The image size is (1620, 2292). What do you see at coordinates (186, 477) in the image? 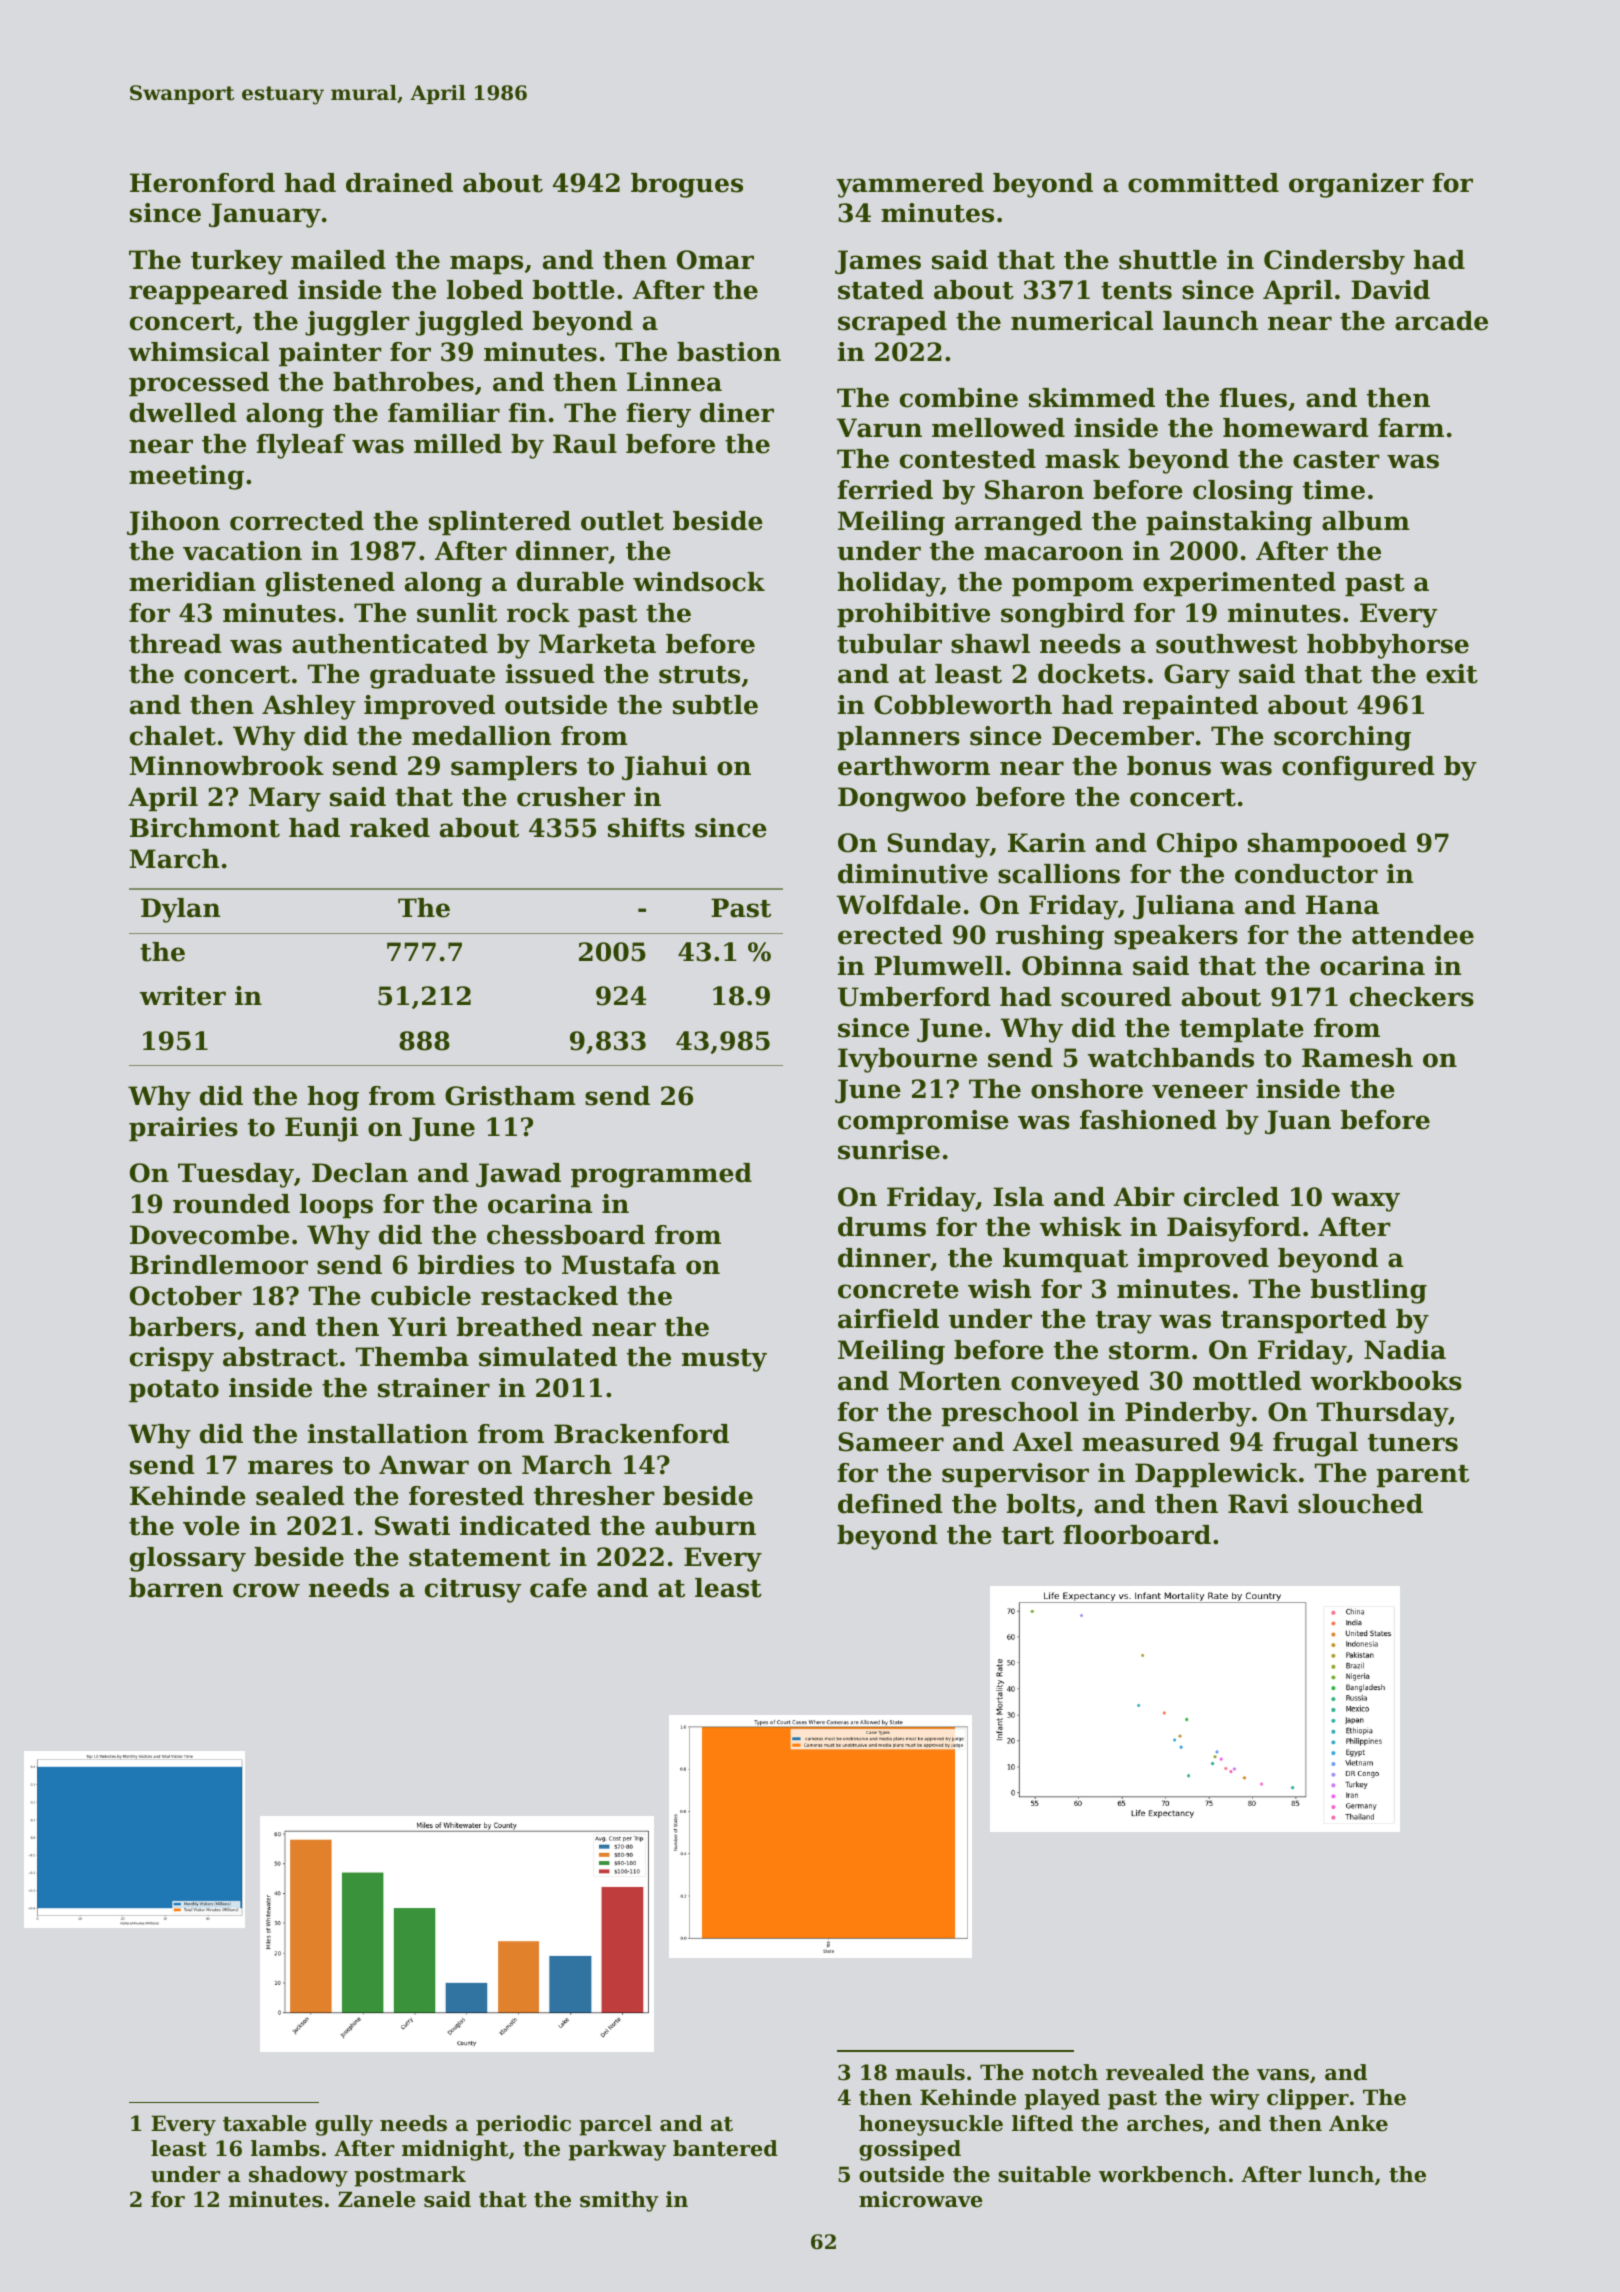
I see `meeting` at bounding box center [186, 477].
